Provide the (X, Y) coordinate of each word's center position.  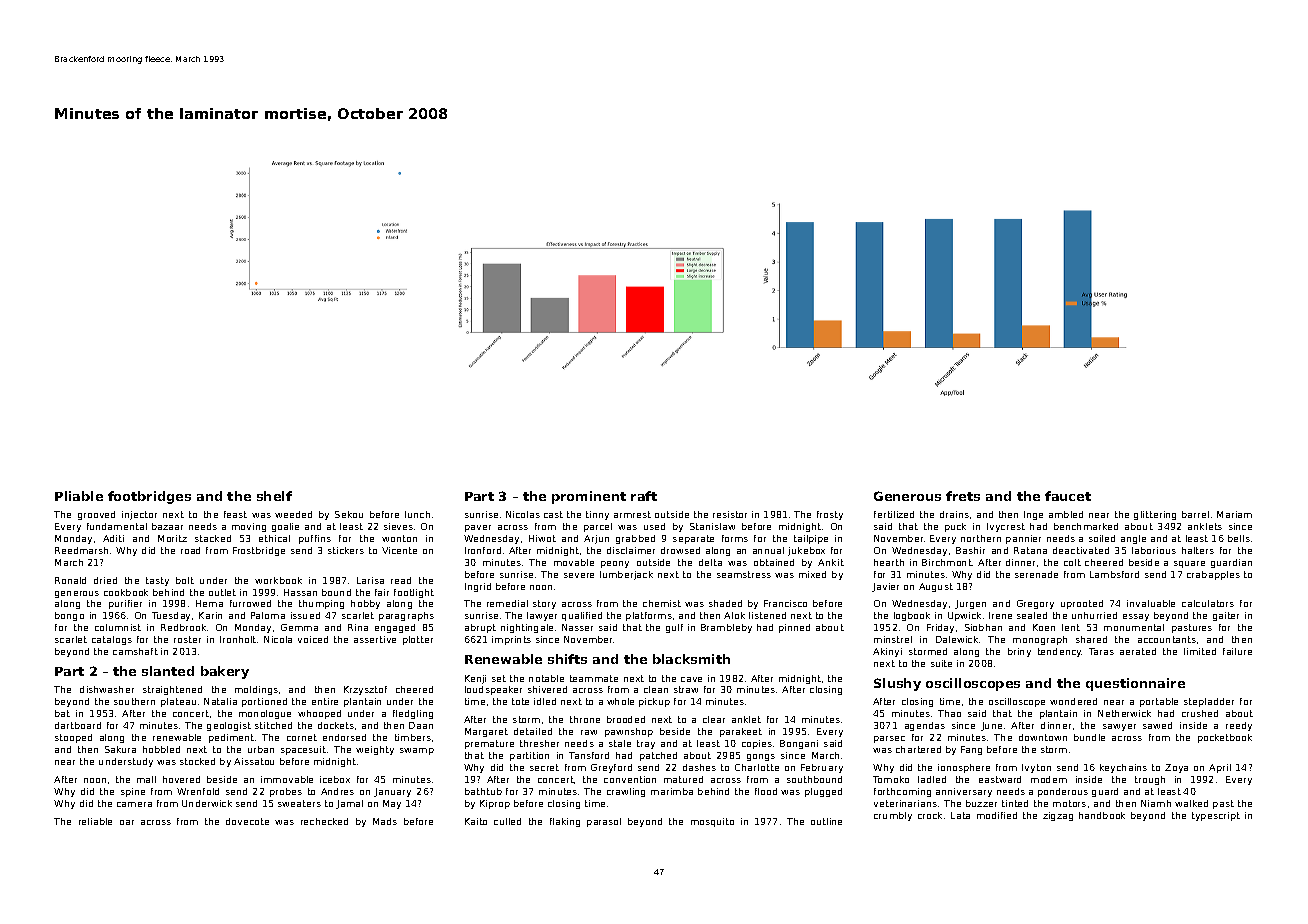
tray (646, 744)
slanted (168, 671)
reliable (95, 821)
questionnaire (1135, 684)
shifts (567, 659)
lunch (417, 514)
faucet (1068, 496)
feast (235, 514)
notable (546, 678)
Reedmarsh (81, 550)
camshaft (135, 651)
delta (710, 562)
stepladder (1209, 702)
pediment (231, 738)
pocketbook (1225, 738)
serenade (1036, 574)
